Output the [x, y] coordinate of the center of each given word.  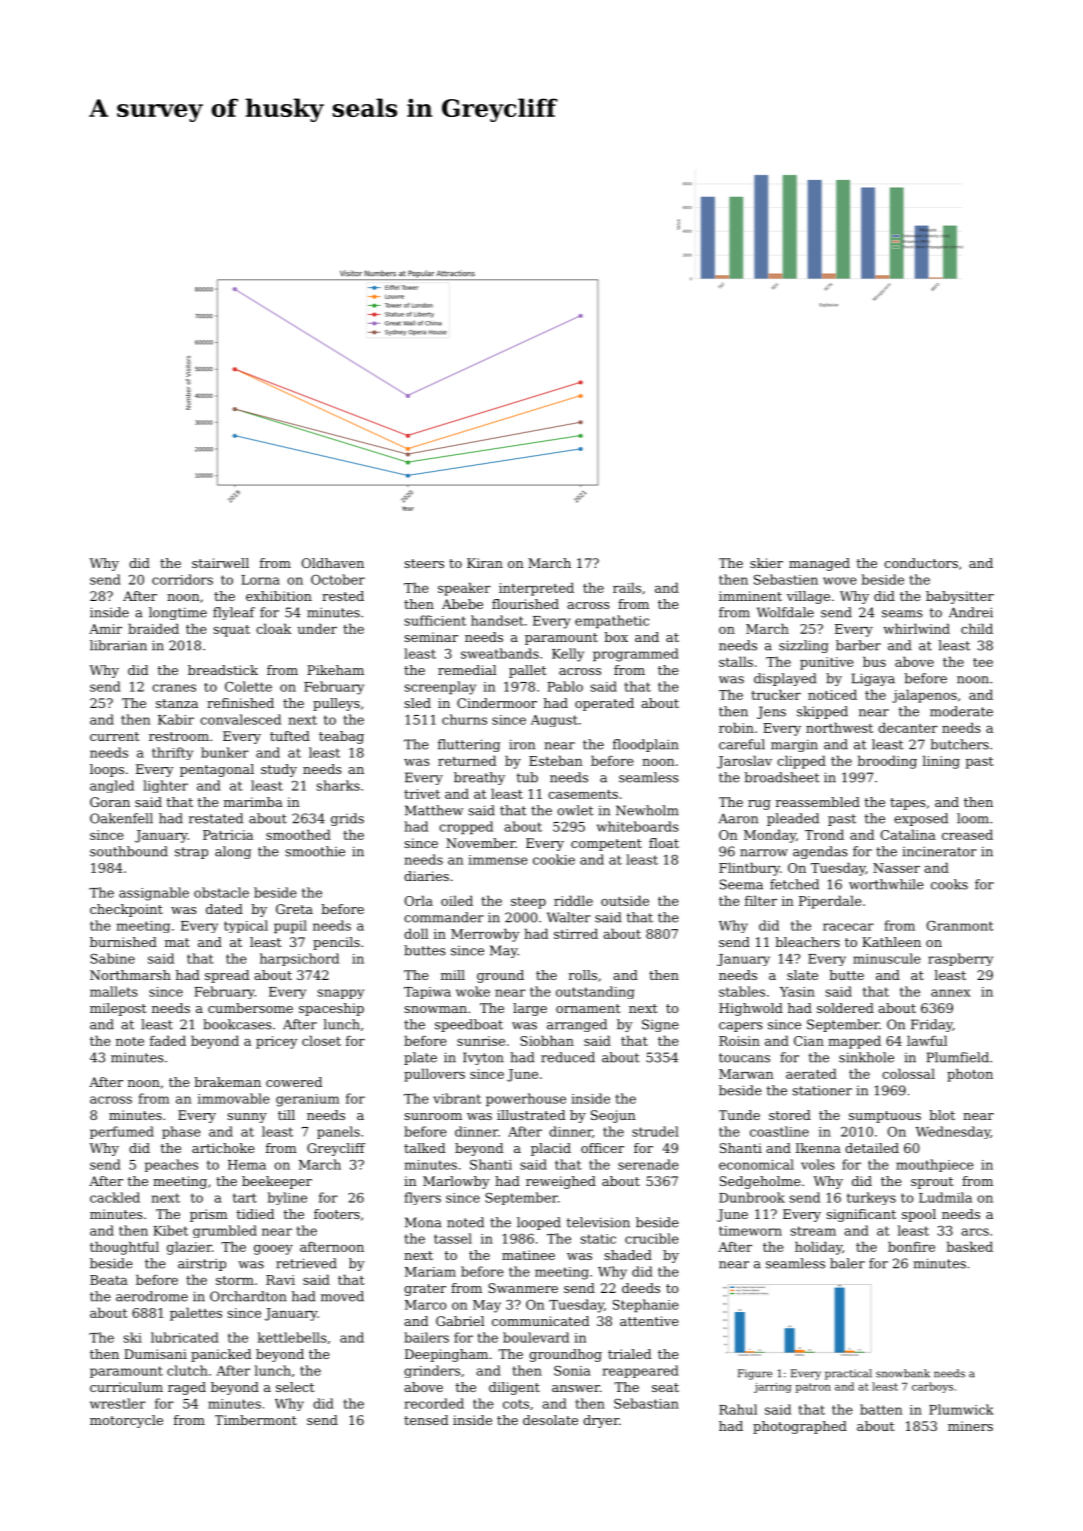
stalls [736, 661]
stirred [576, 933]
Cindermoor [497, 703]
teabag [341, 737]
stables [742, 991]
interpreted [536, 589]
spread [227, 976]
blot [942, 1115]
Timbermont [256, 1420]
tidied [255, 1214]
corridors [182, 579]
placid [551, 1149]
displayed [785, 679]
